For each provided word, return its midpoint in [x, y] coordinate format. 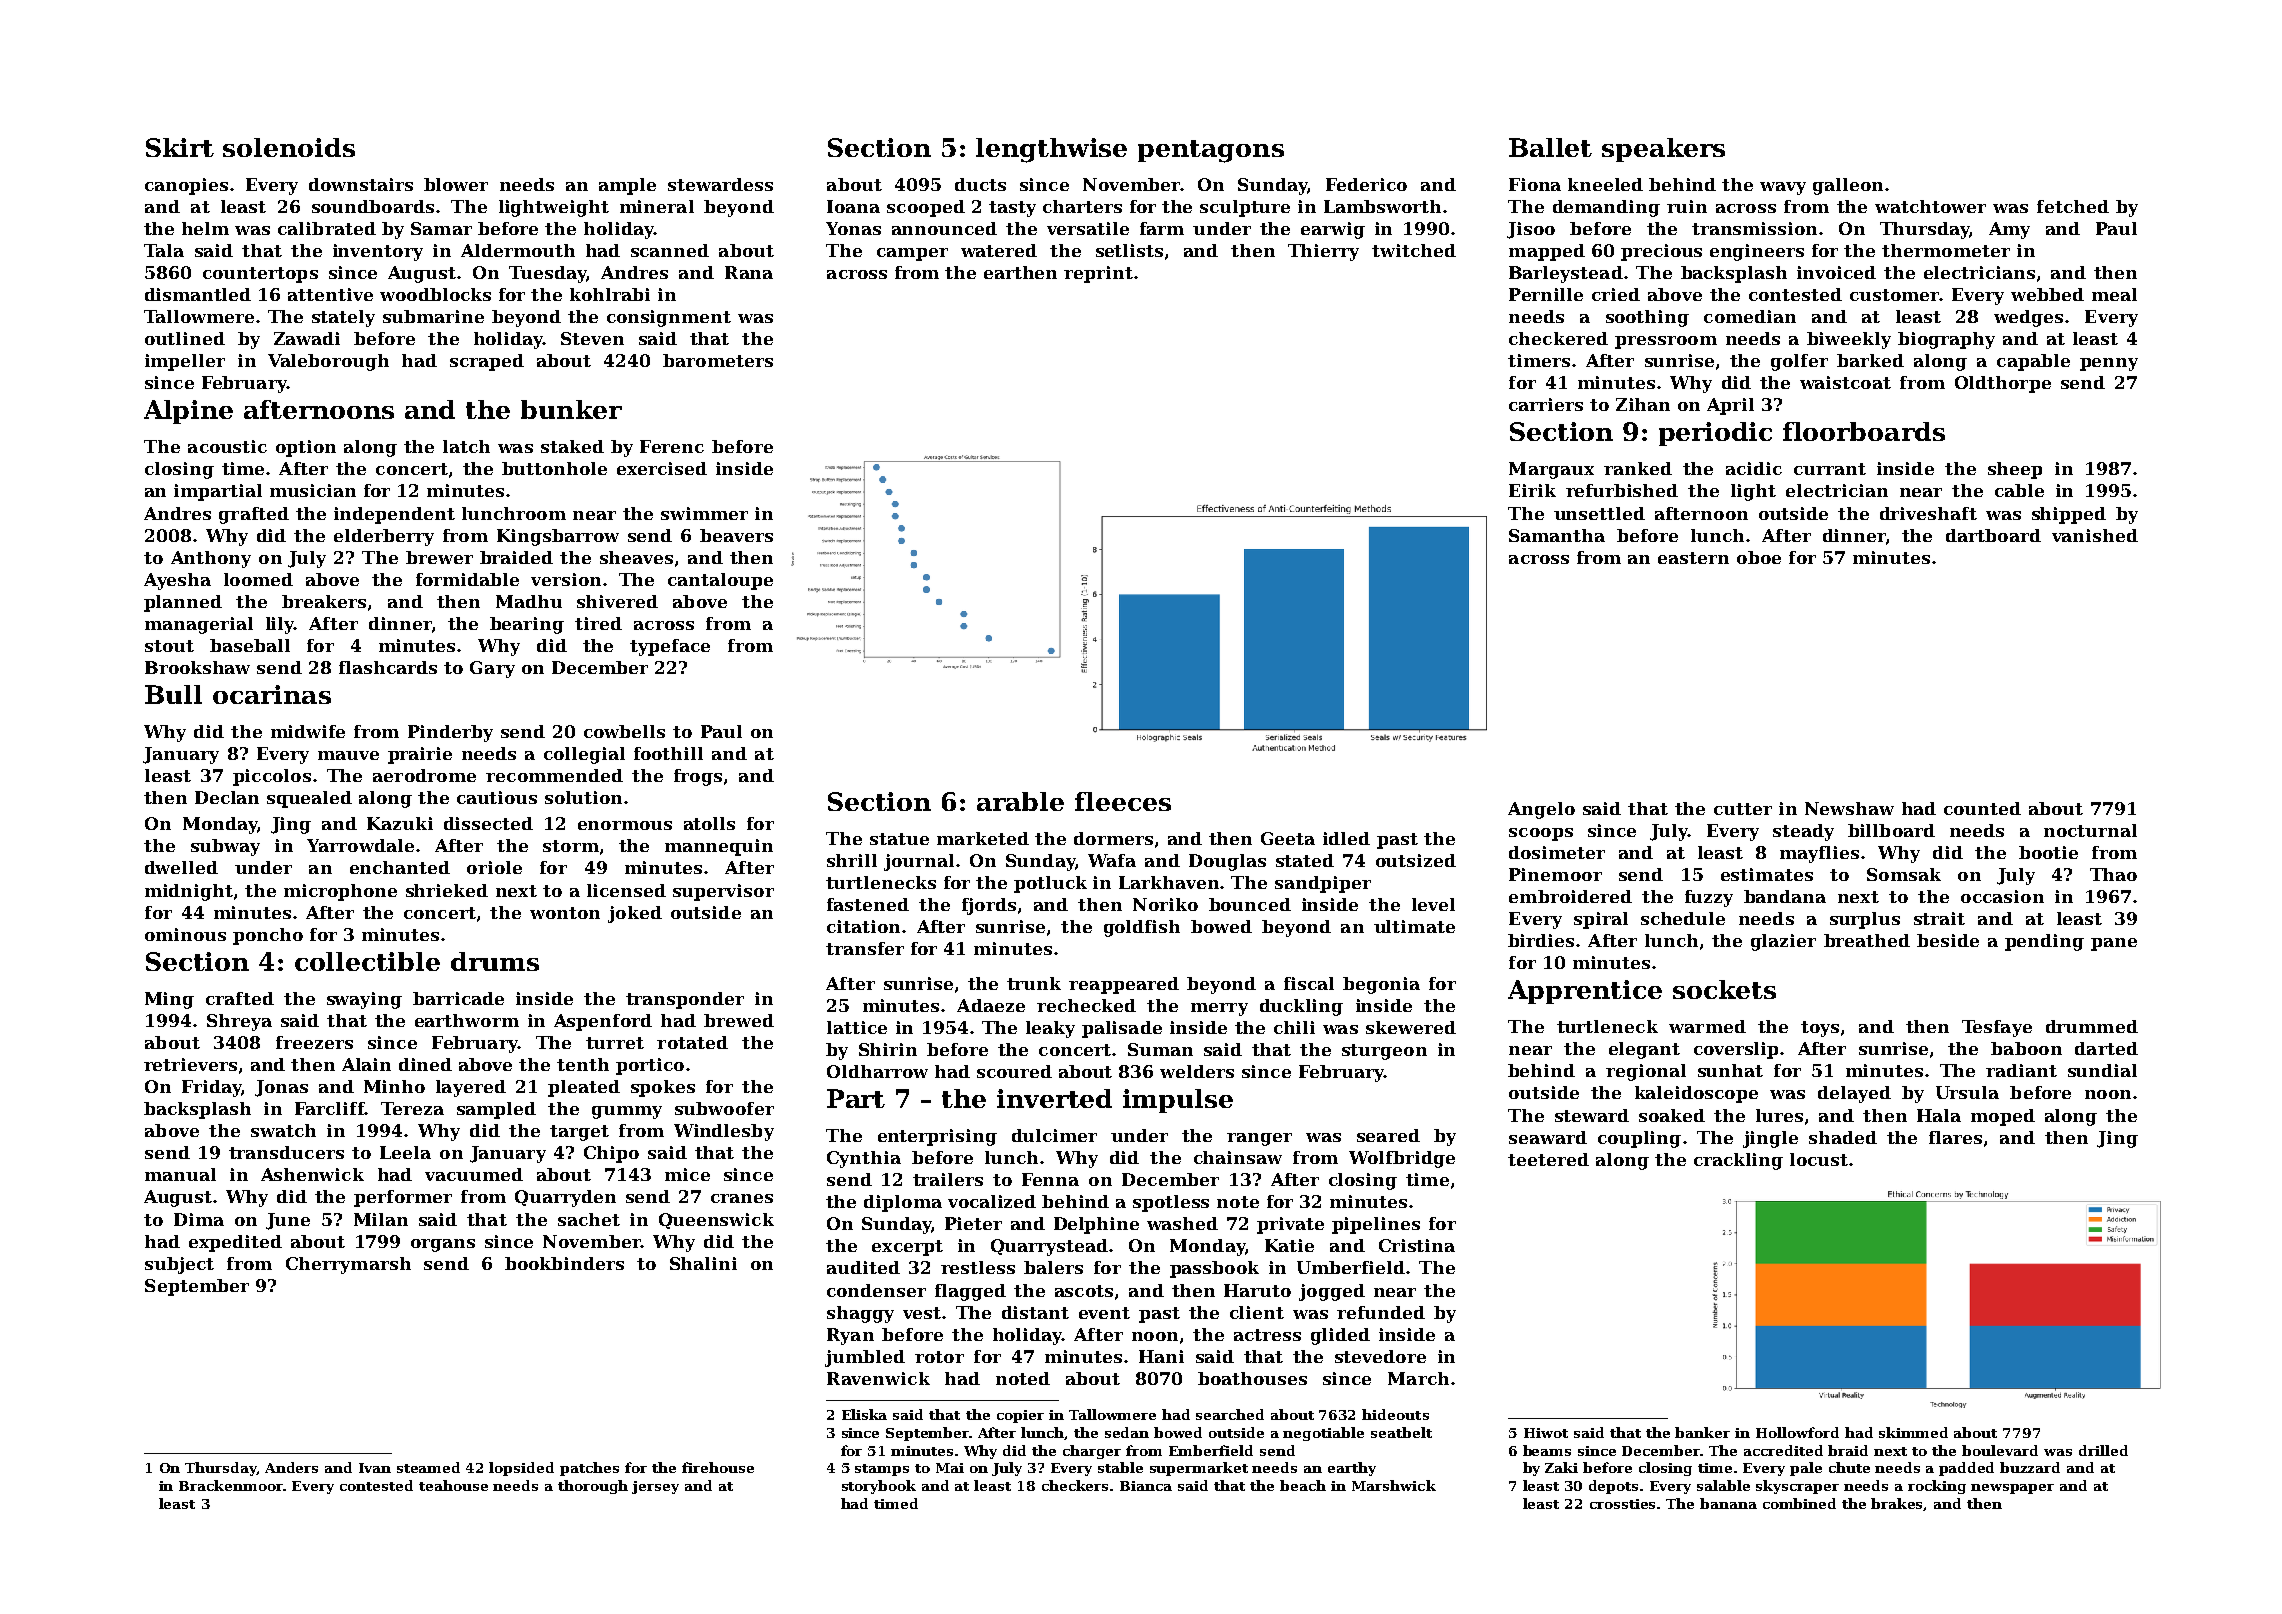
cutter [1743, 809]
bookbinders [564, 1263]
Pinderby [450, 733]
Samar [441, 228]
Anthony [211, 559]
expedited [235, 1243]
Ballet [1550, 147]
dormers [1113, 838]
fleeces [1123, 801]
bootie [2048, 852]
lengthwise [1051, 150]
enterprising [937, 1137]
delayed [1854, 1094]
